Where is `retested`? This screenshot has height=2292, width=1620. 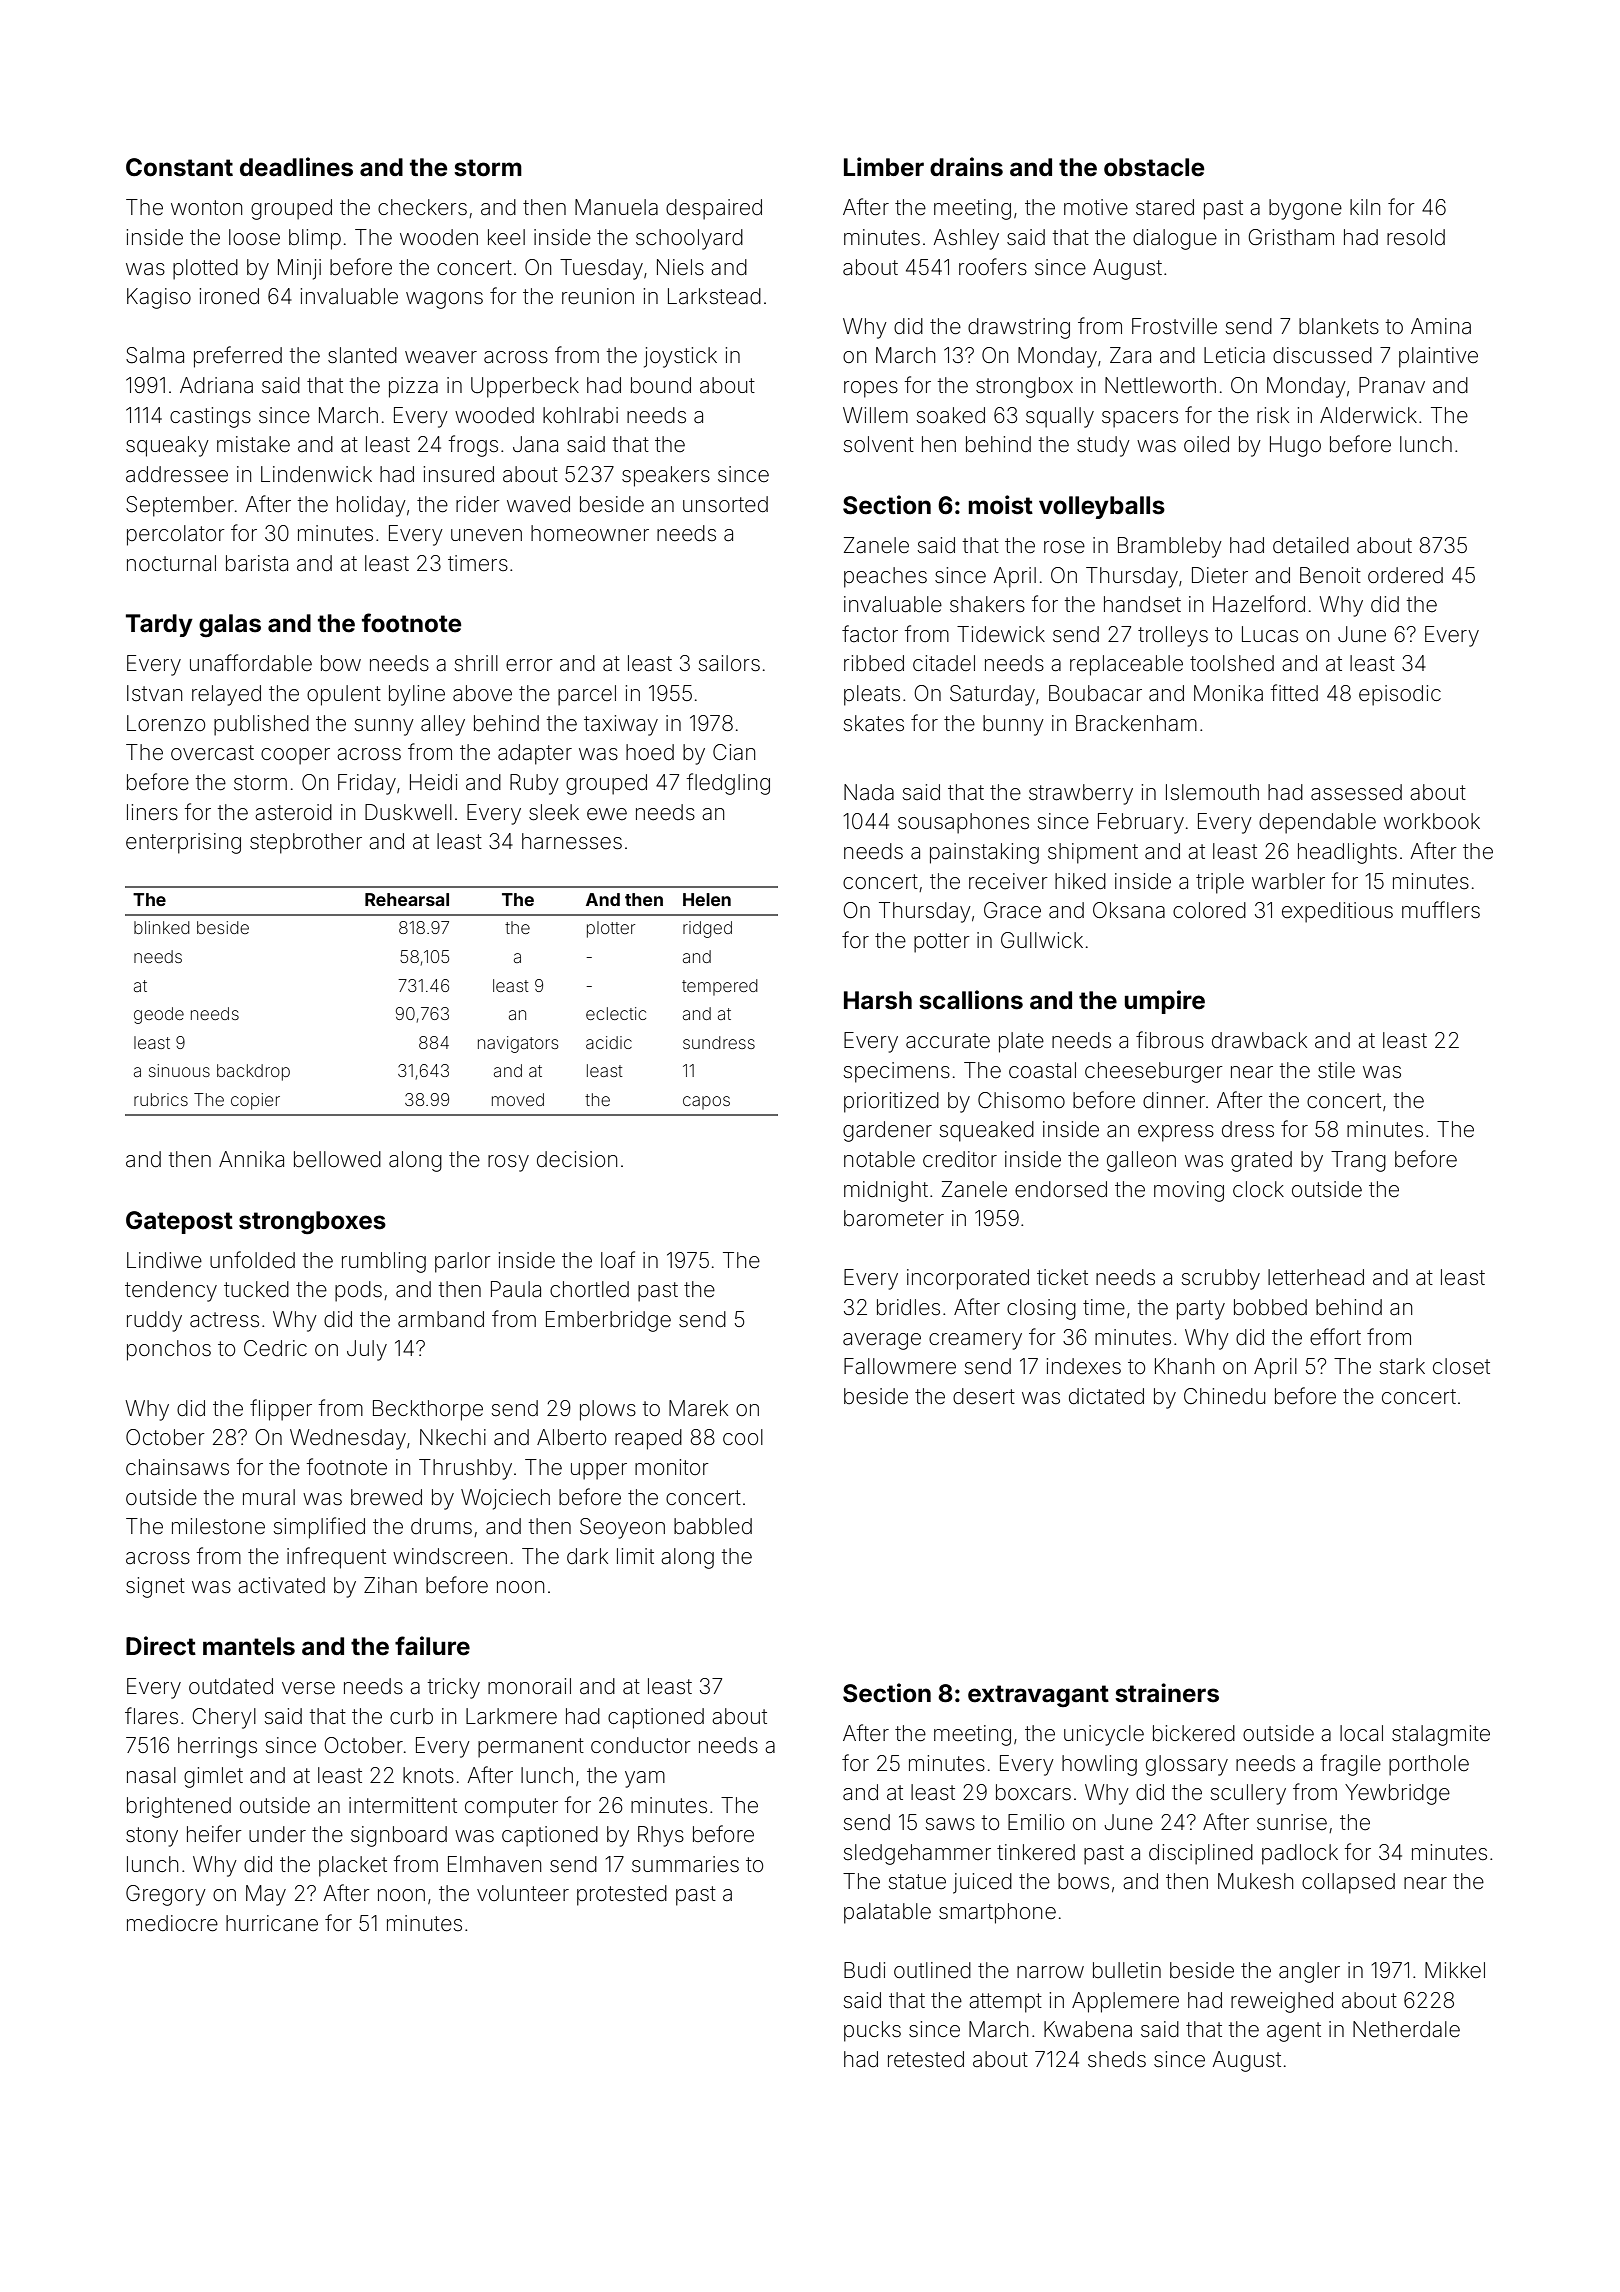 retested is located at coordinates (926, 2059).
